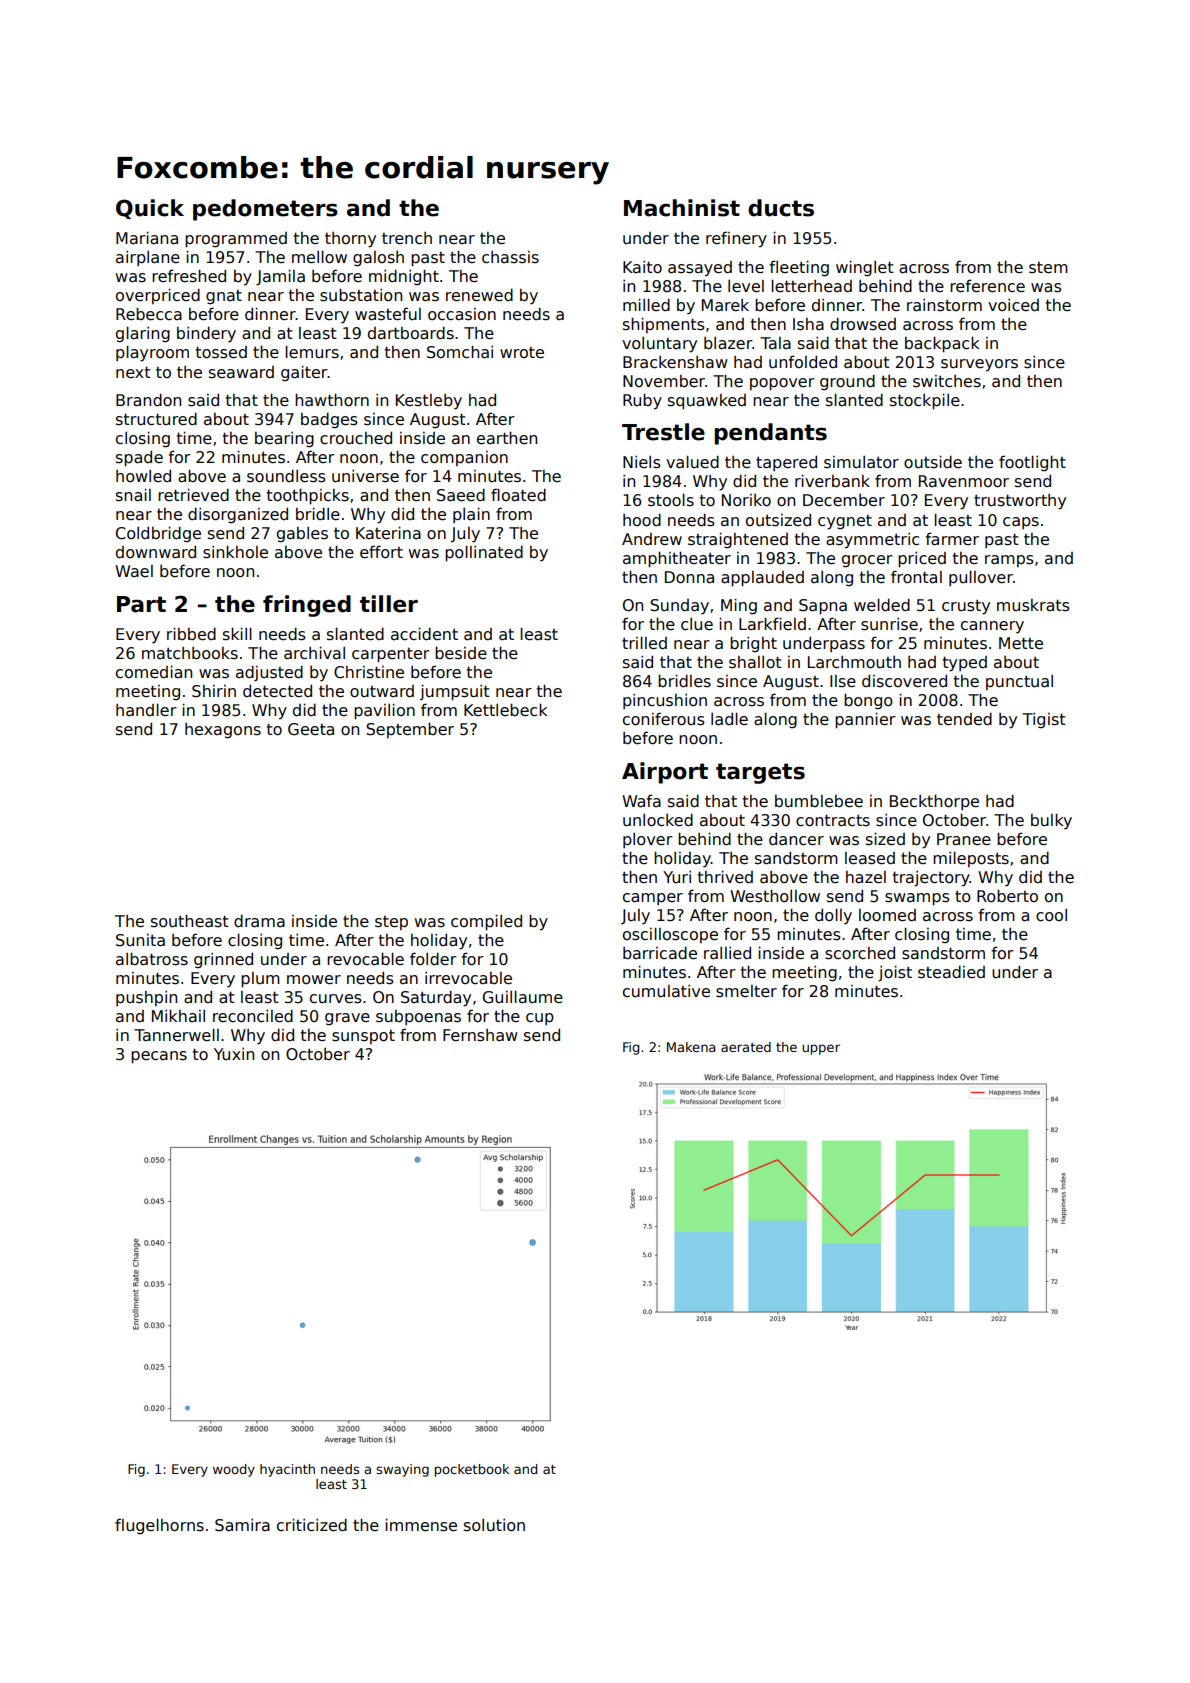 The height and width of the screenshot is (1683, 1190). Describe the element at coordinates (951, 972) in the screenshot. I see `steadied` at that location.
